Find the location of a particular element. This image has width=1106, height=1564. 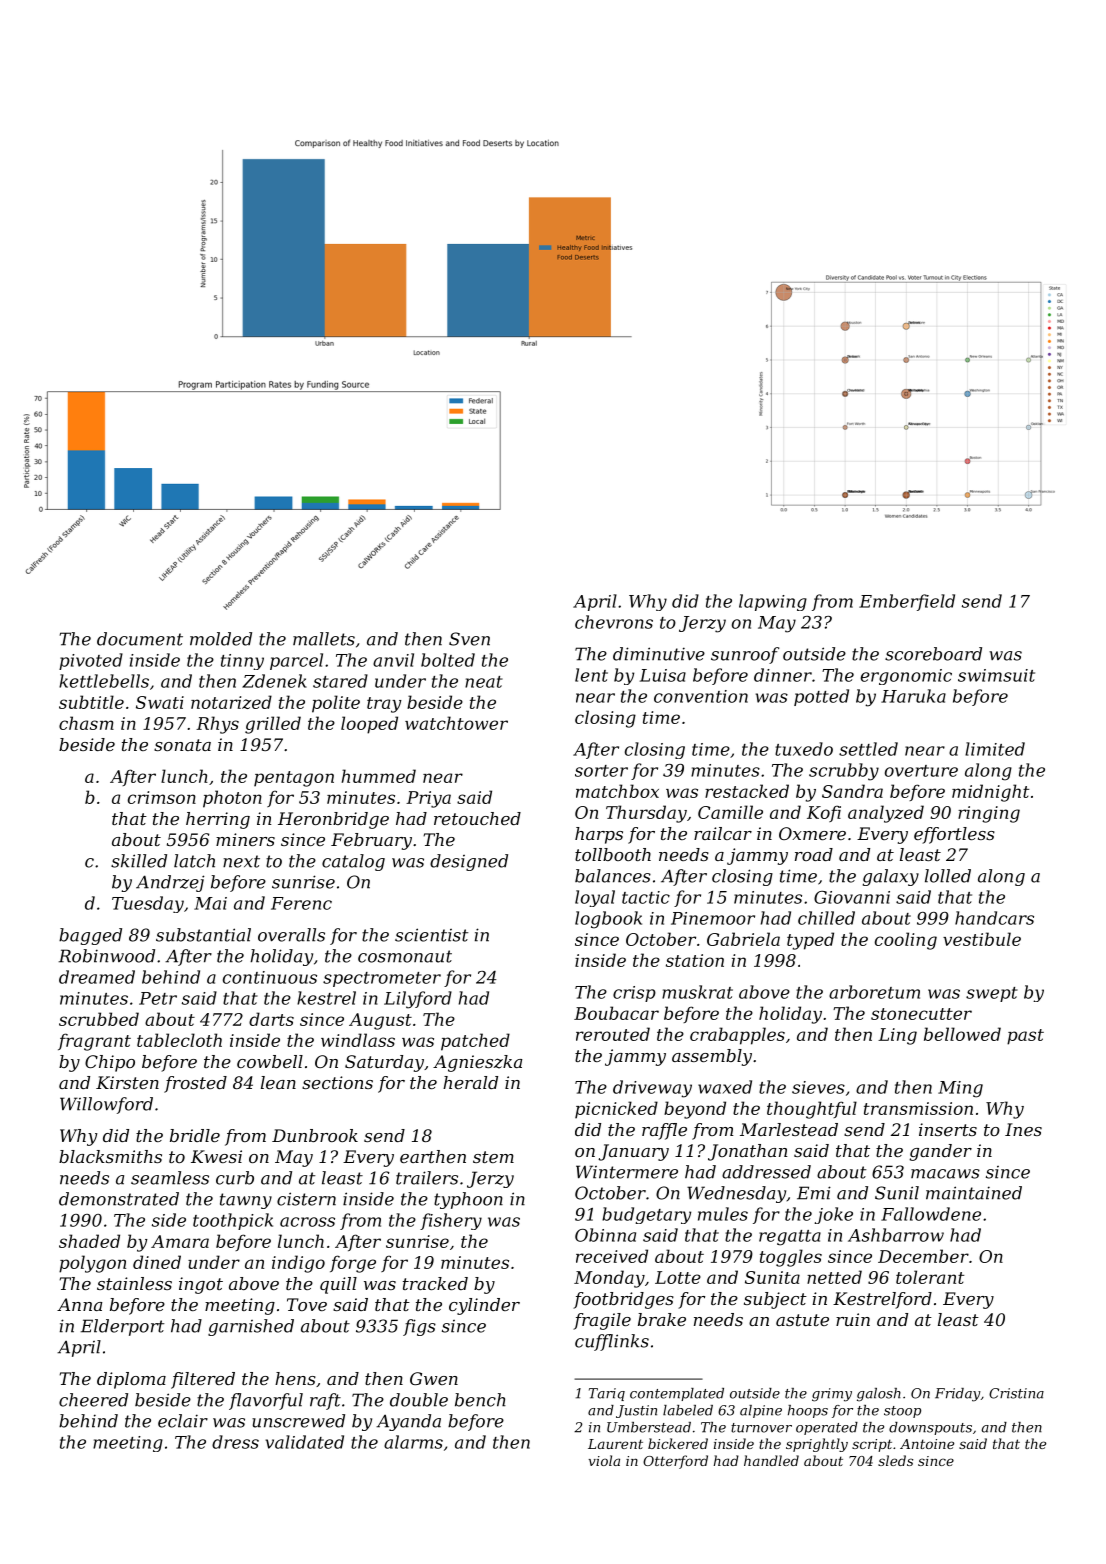

sorter is located at coordinates (601, 771).
